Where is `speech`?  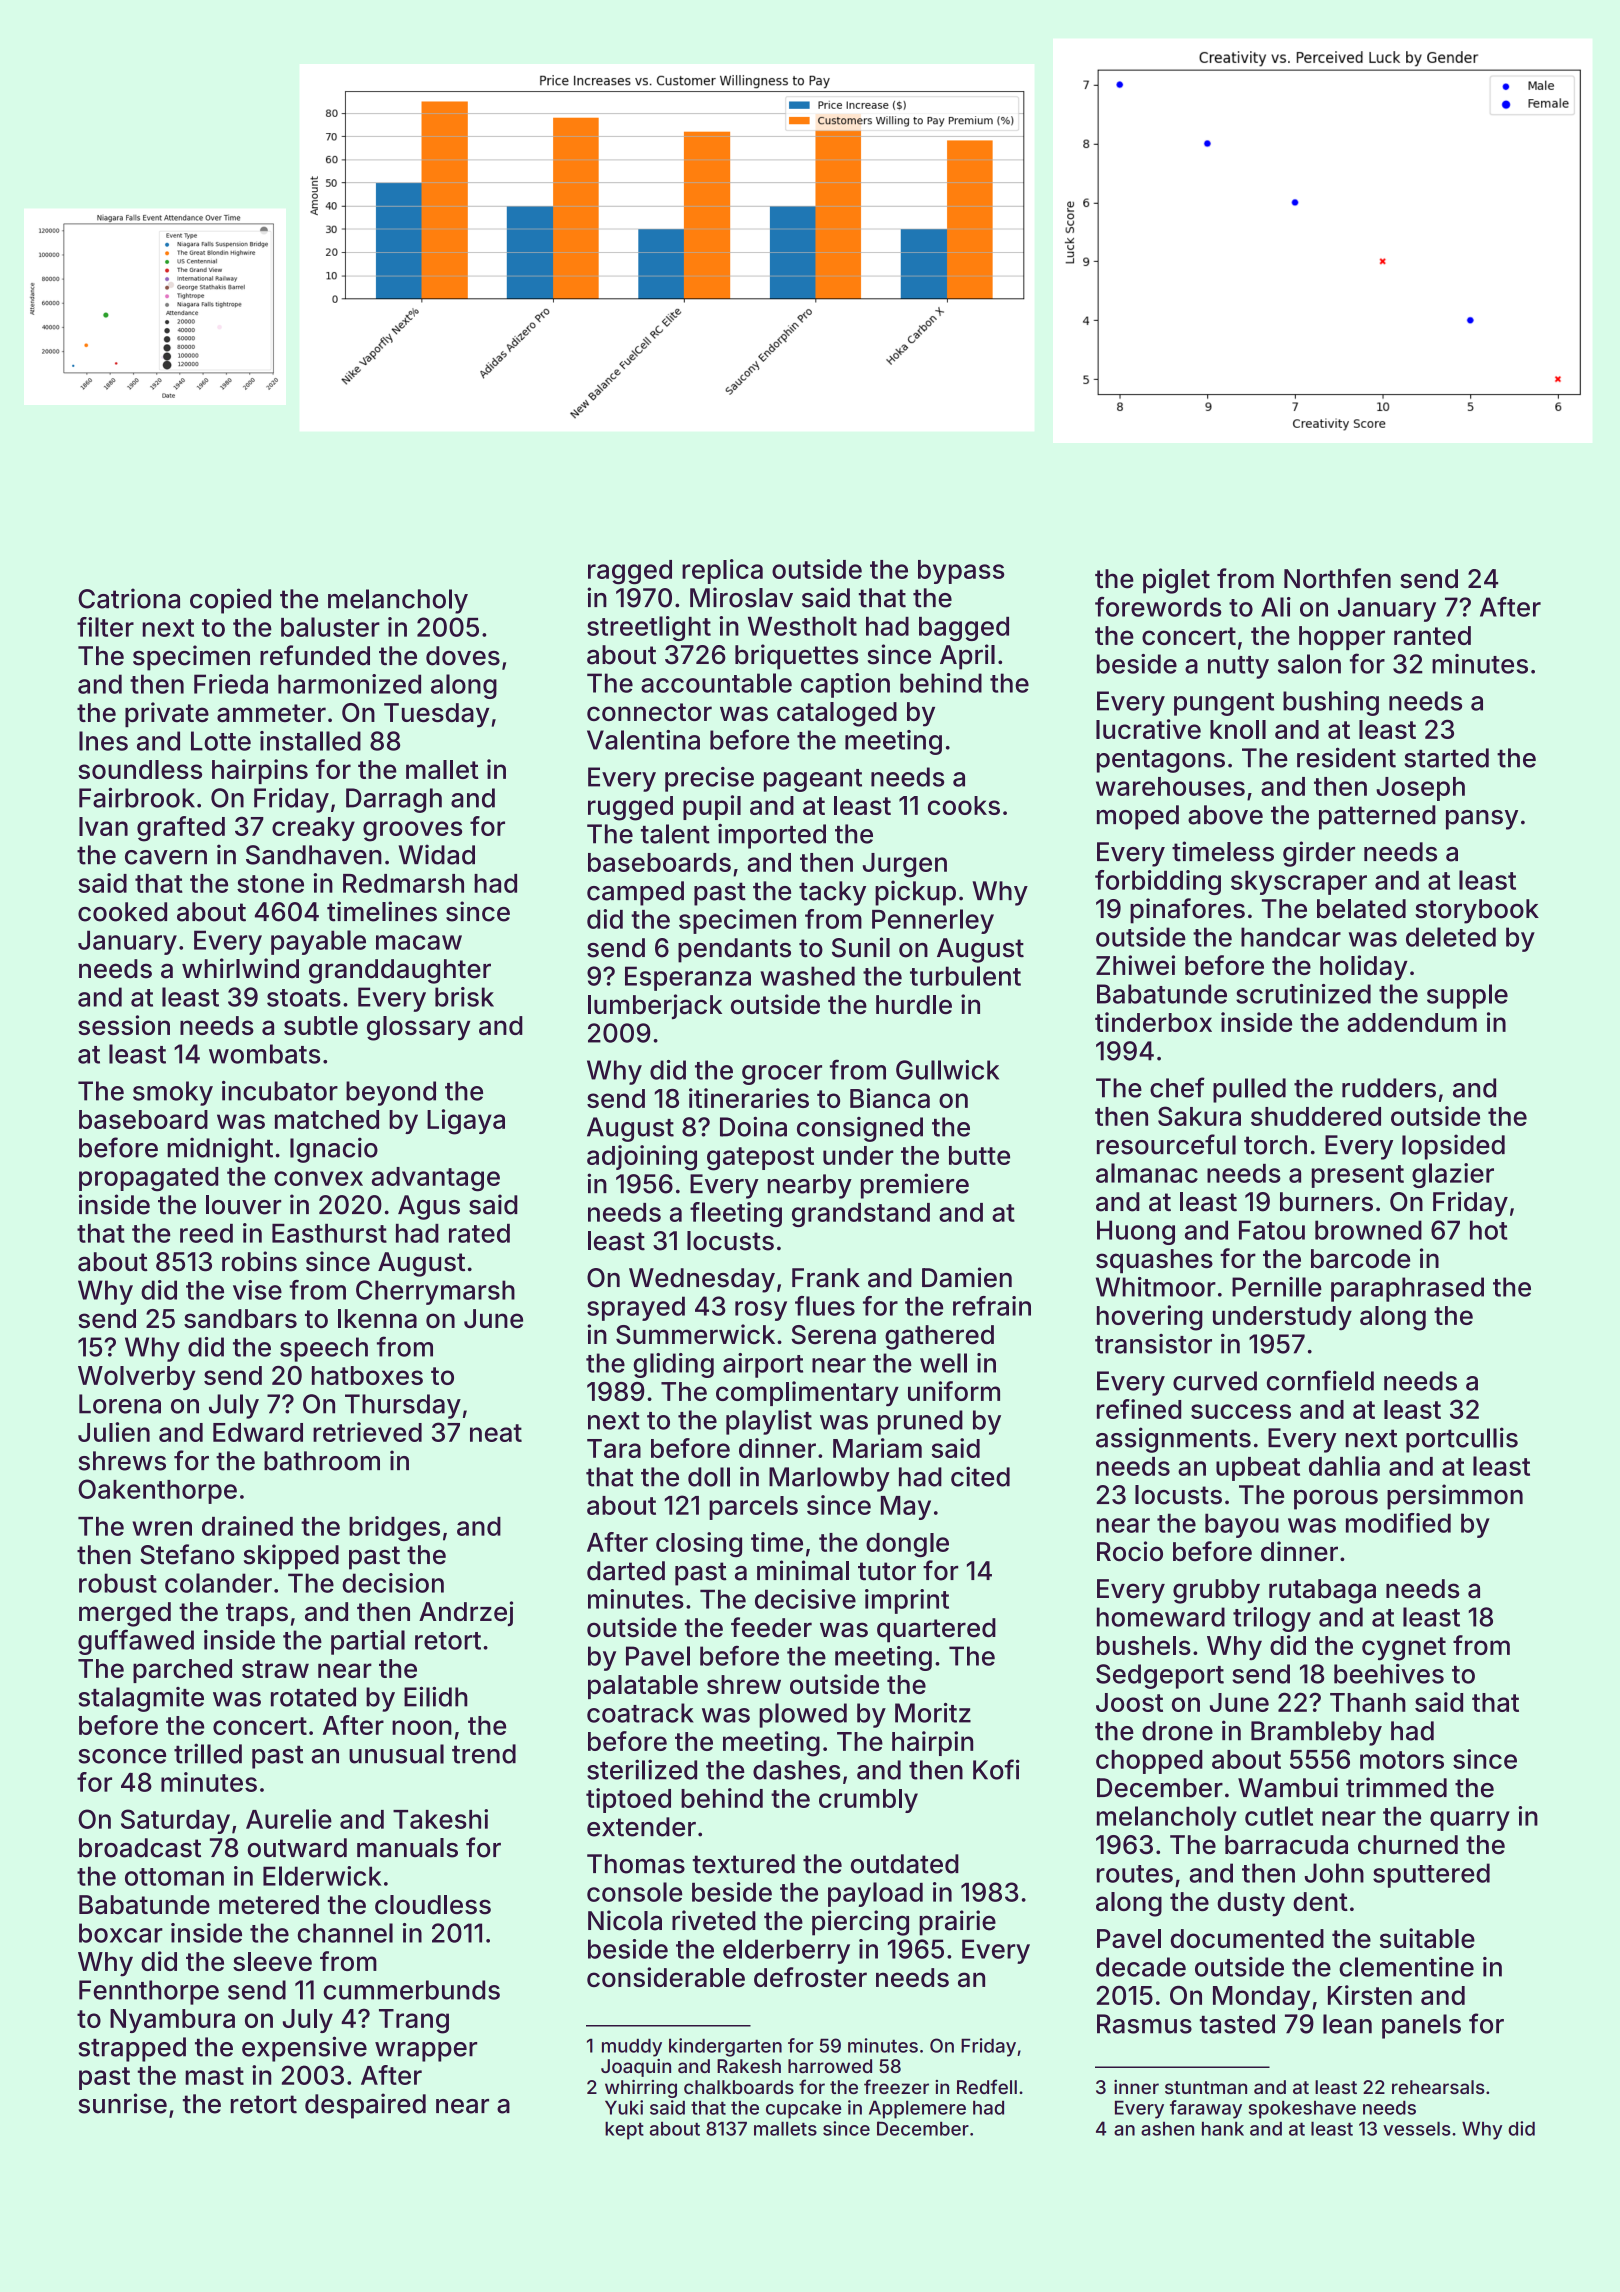
speech is located at coordinates (324, 1349).
